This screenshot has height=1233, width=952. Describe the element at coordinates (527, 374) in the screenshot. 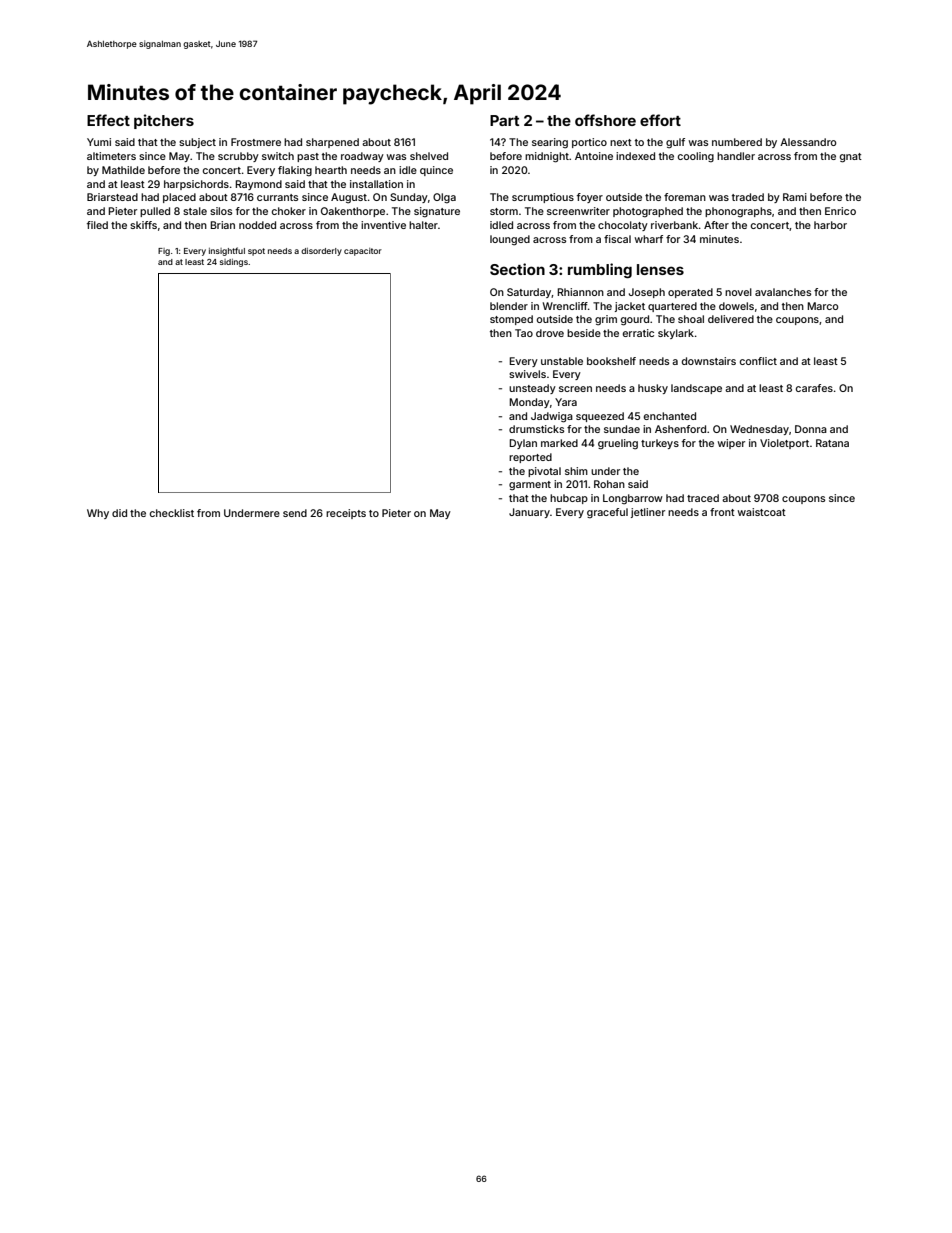

I see `swivels` at that location.
